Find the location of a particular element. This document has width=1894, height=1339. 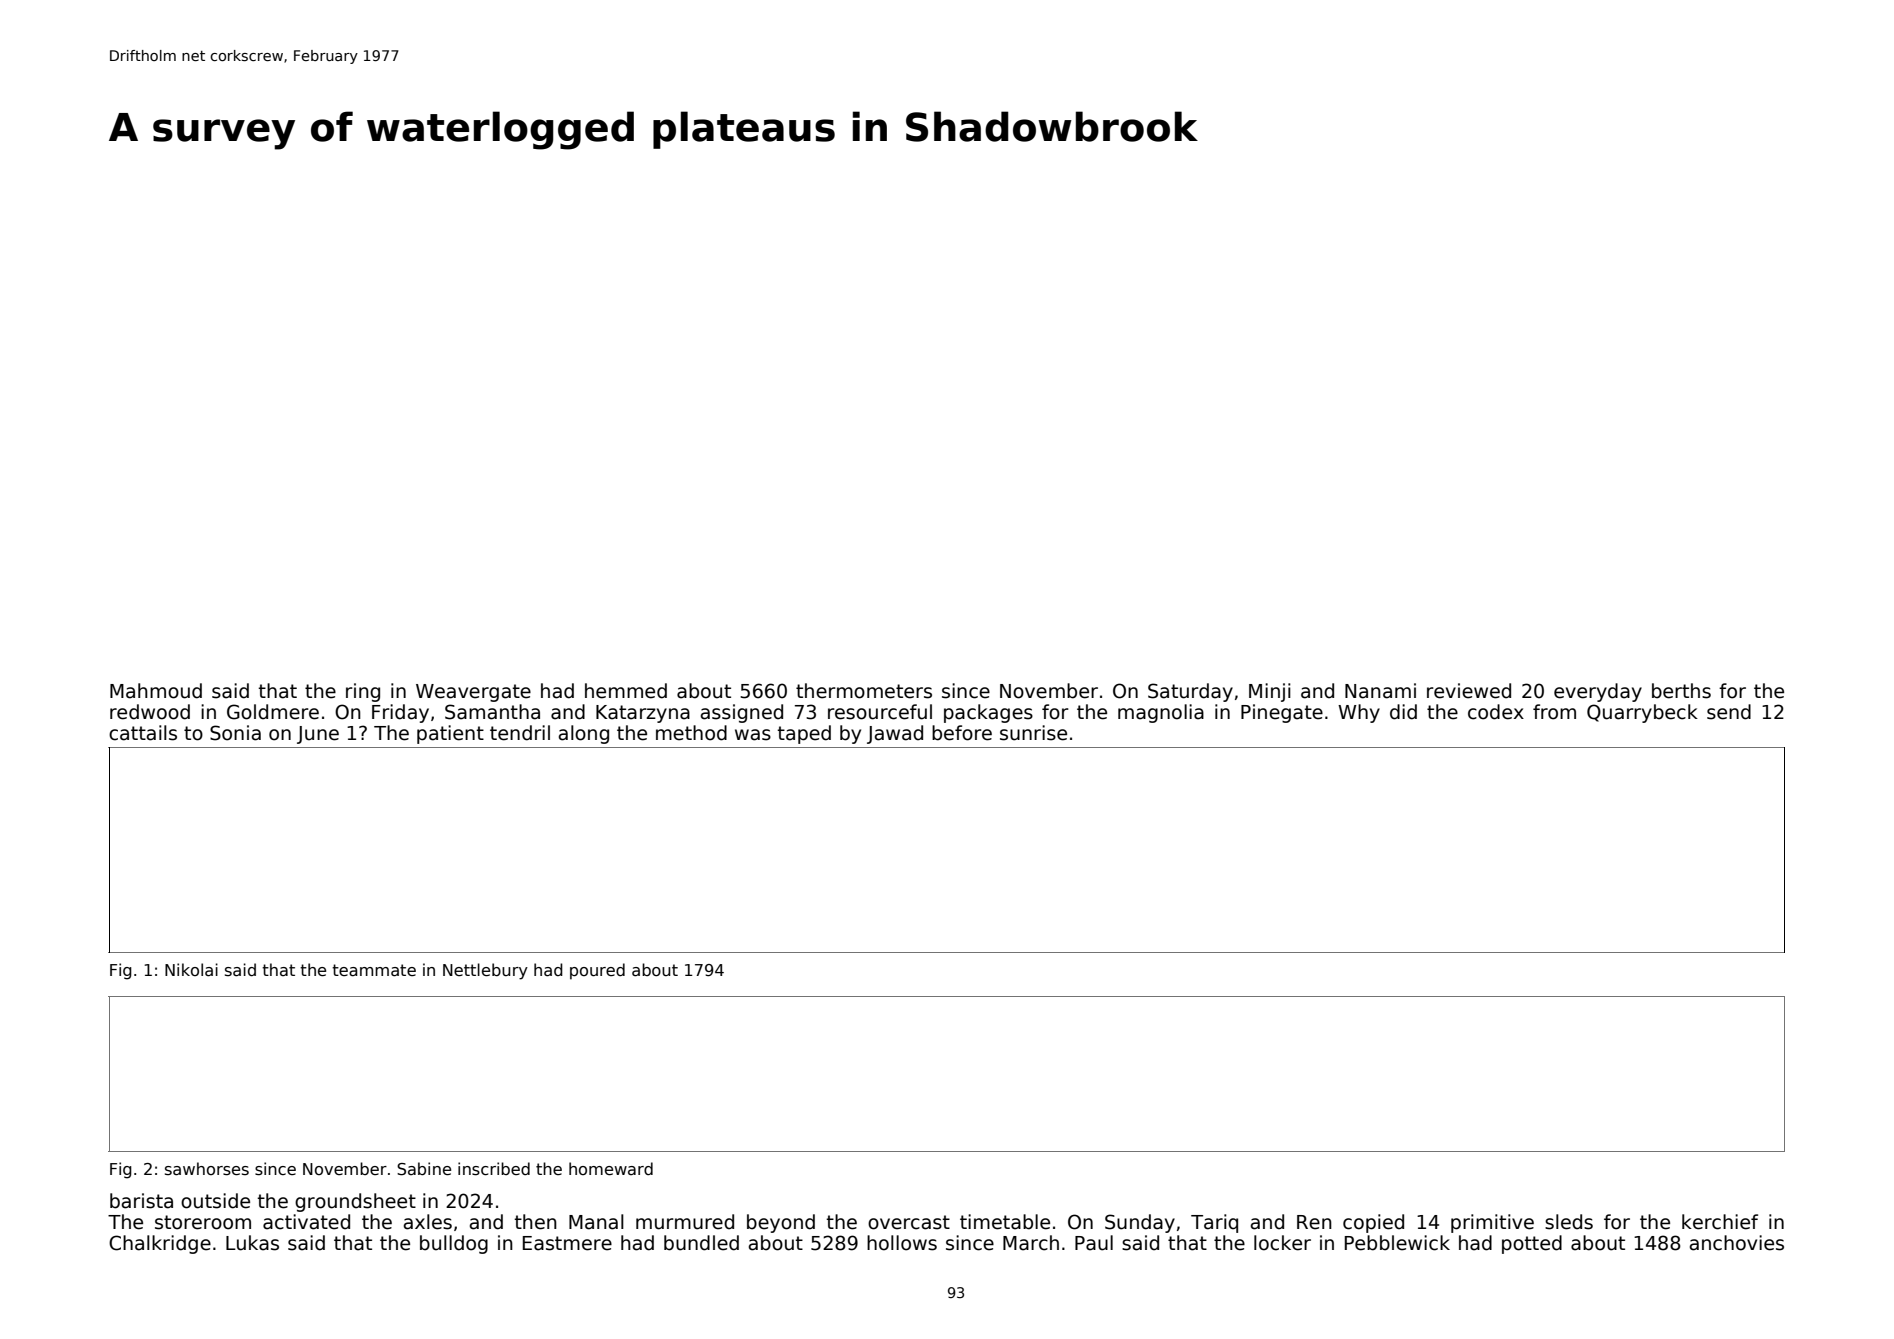

poured is located at coordinates (597, 971).
